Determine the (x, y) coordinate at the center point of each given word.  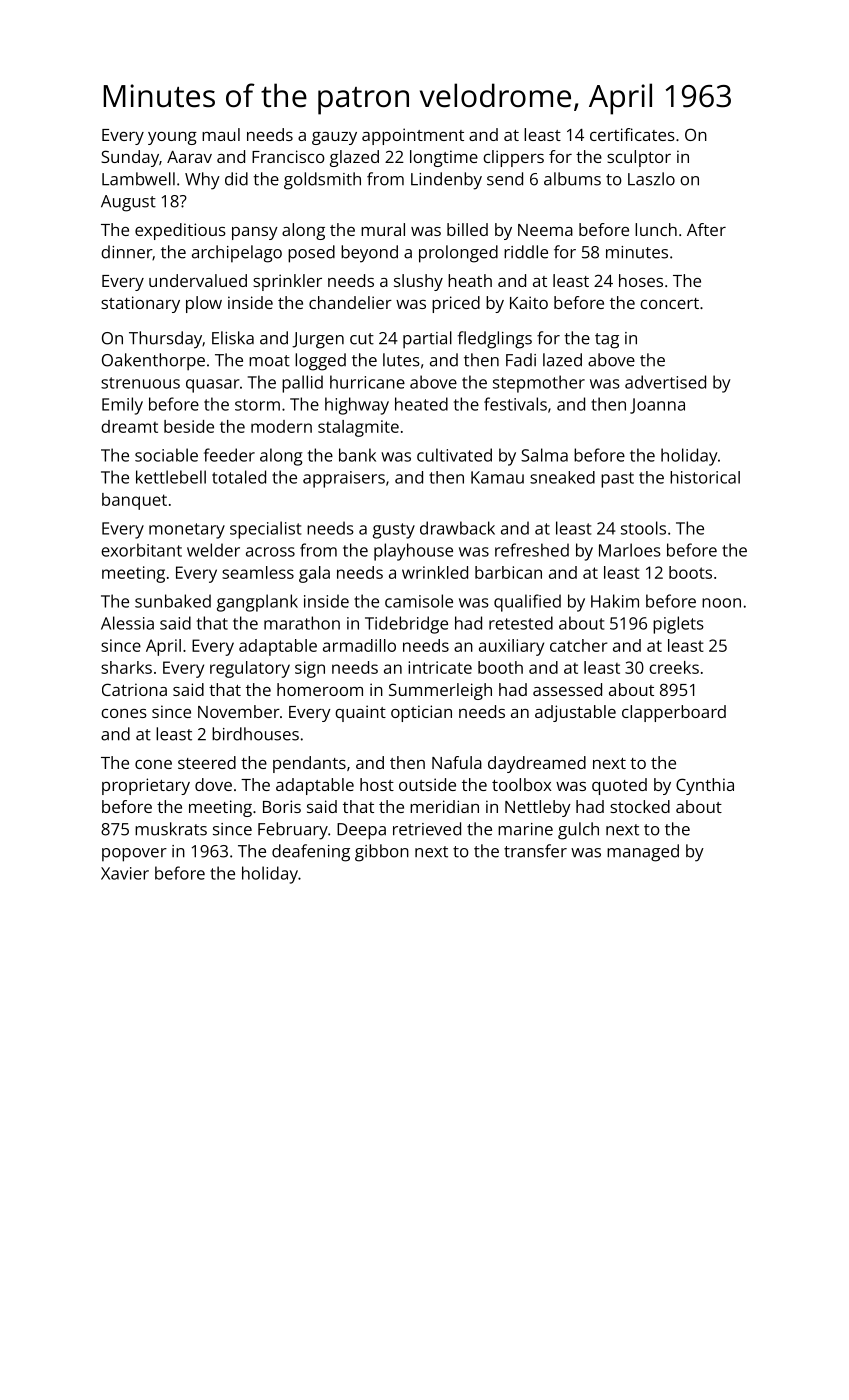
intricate (440, 667)
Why (202, 181)
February (293, 831)
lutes (401, 360)
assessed (567, 689)
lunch (656, 229)
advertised (665, 382)
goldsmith (322, 181)
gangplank (257, 603)
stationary (140, 304)
